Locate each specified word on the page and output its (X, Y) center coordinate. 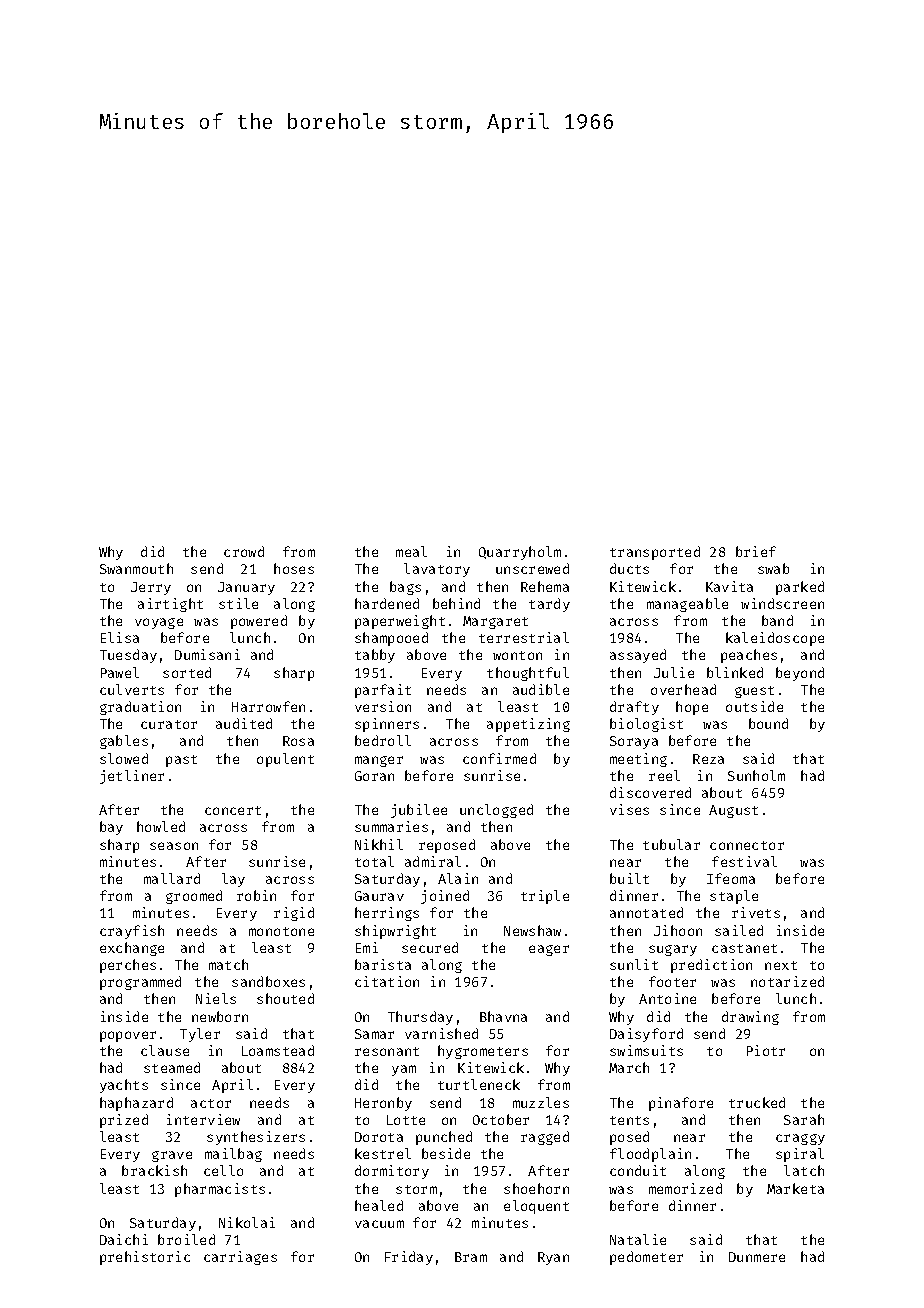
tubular (671, 844)
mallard (172, 878)
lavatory (437, 570)
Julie (674, 672)
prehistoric (145, 1258)
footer (672, 981)
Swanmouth (136, 568)
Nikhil (379, 844)
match (228, 964)
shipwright (395, 932)
